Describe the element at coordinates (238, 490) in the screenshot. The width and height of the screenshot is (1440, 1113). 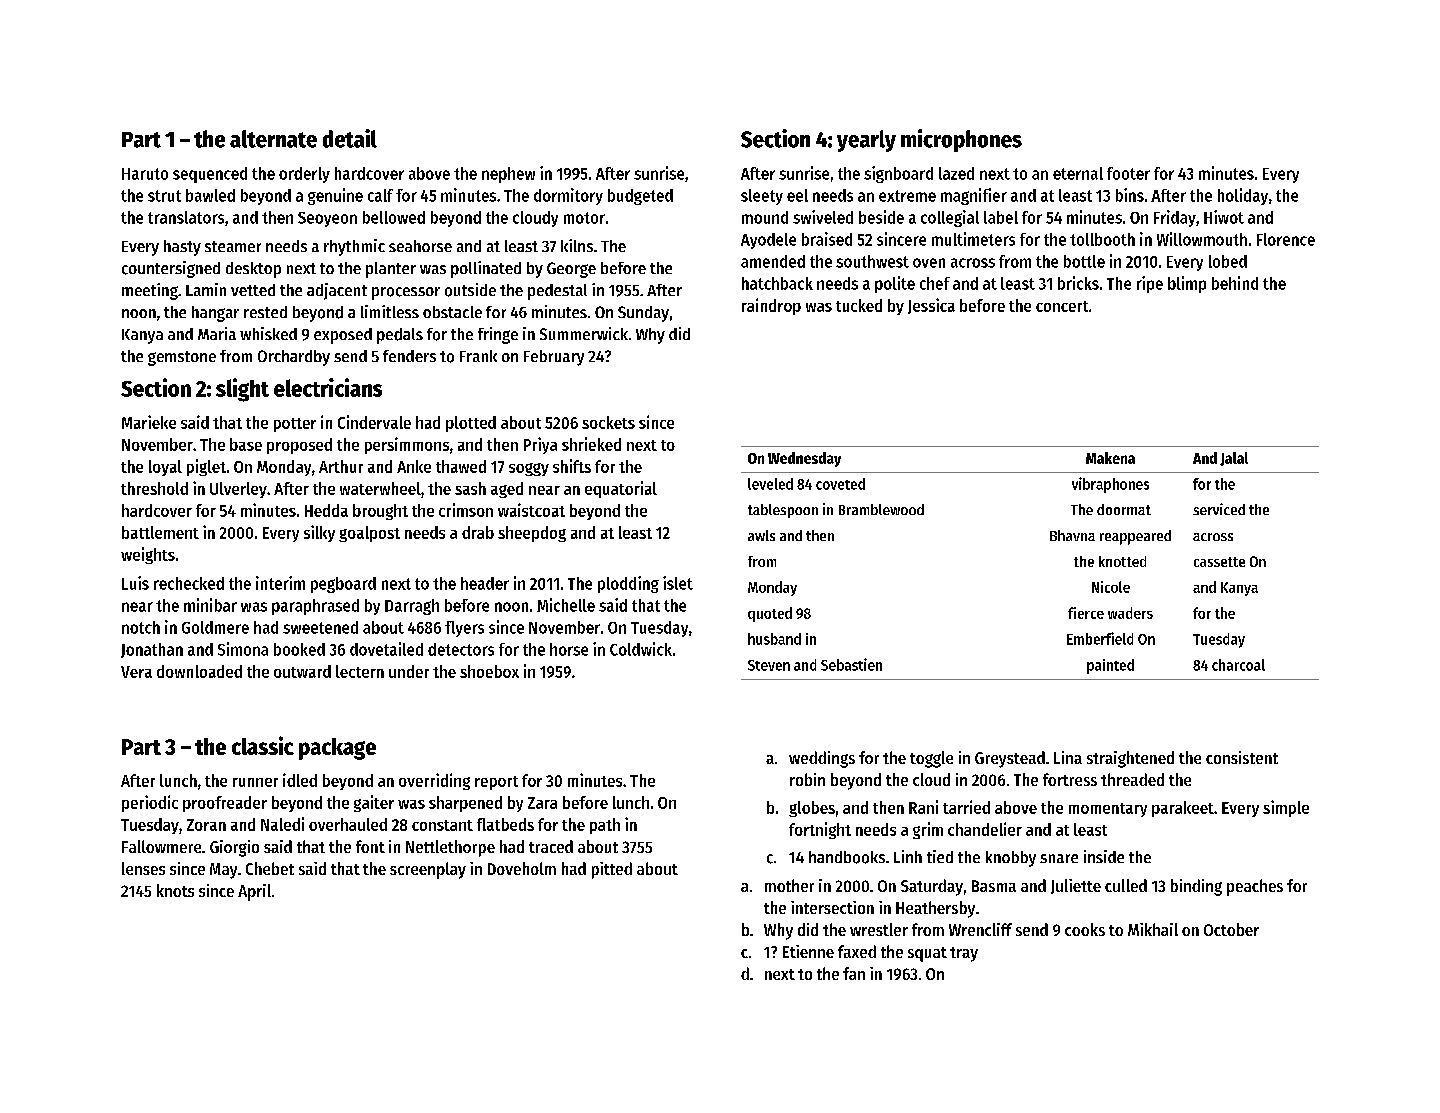
I see `Ulverley` at that location.
